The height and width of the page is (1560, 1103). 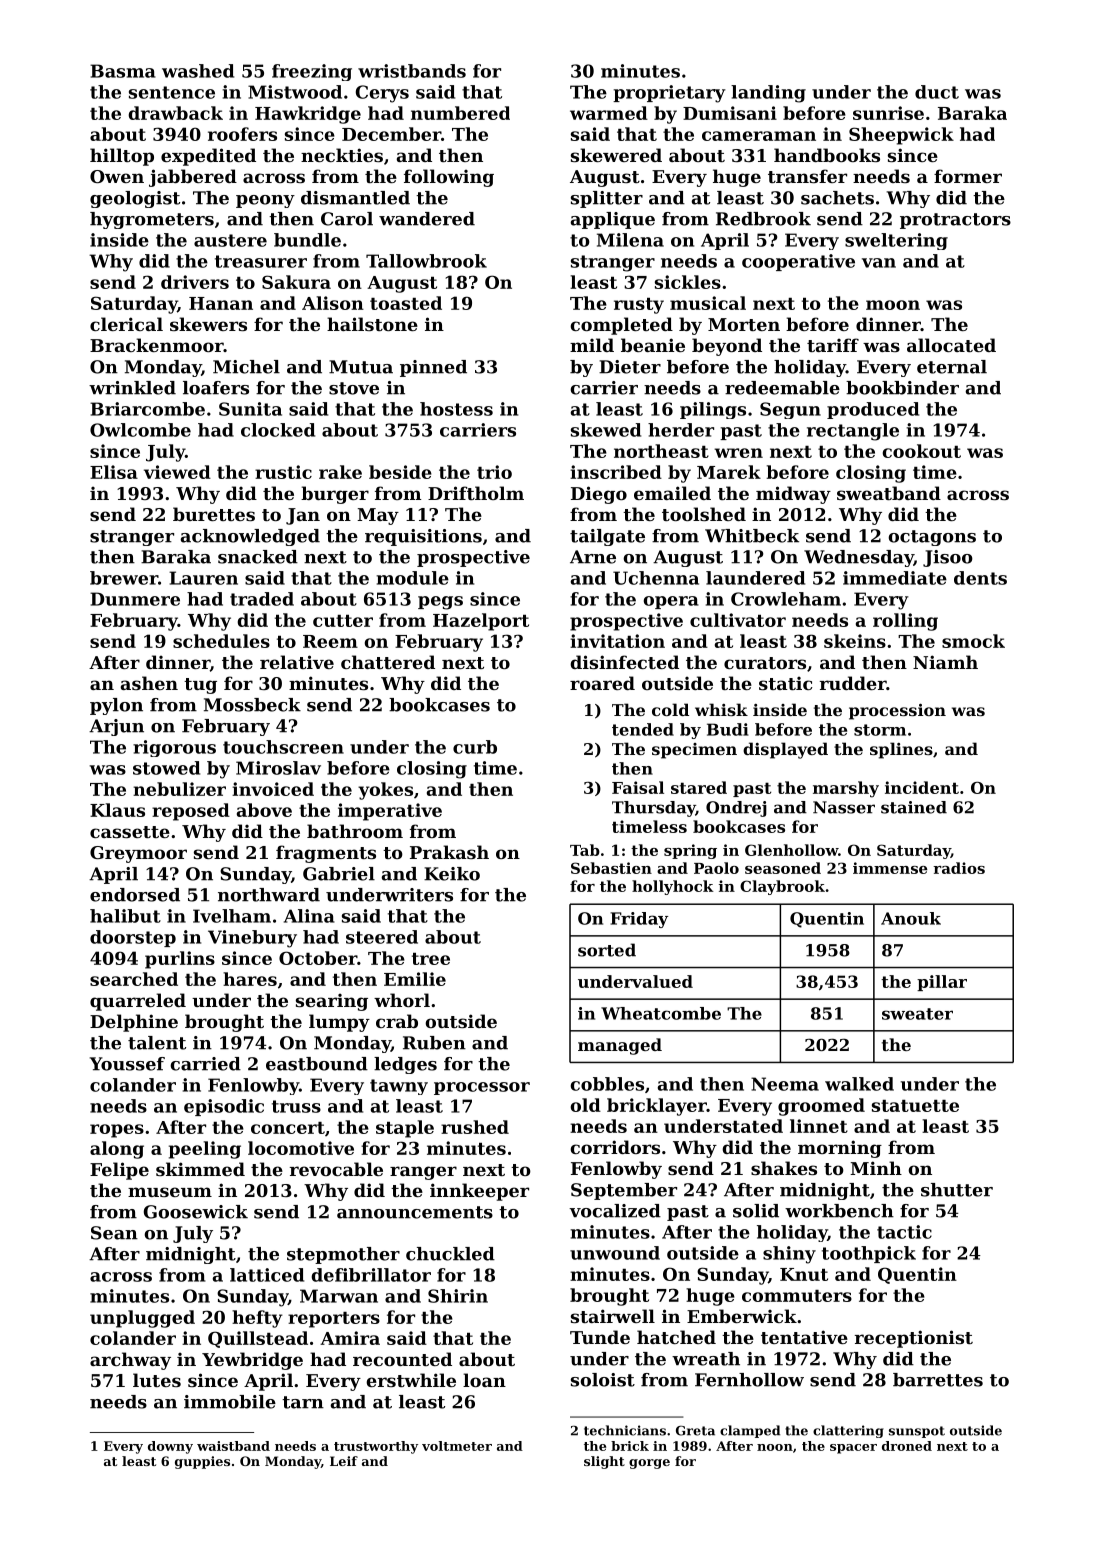 I want to click on yokes, so click(x=385, y=791).
